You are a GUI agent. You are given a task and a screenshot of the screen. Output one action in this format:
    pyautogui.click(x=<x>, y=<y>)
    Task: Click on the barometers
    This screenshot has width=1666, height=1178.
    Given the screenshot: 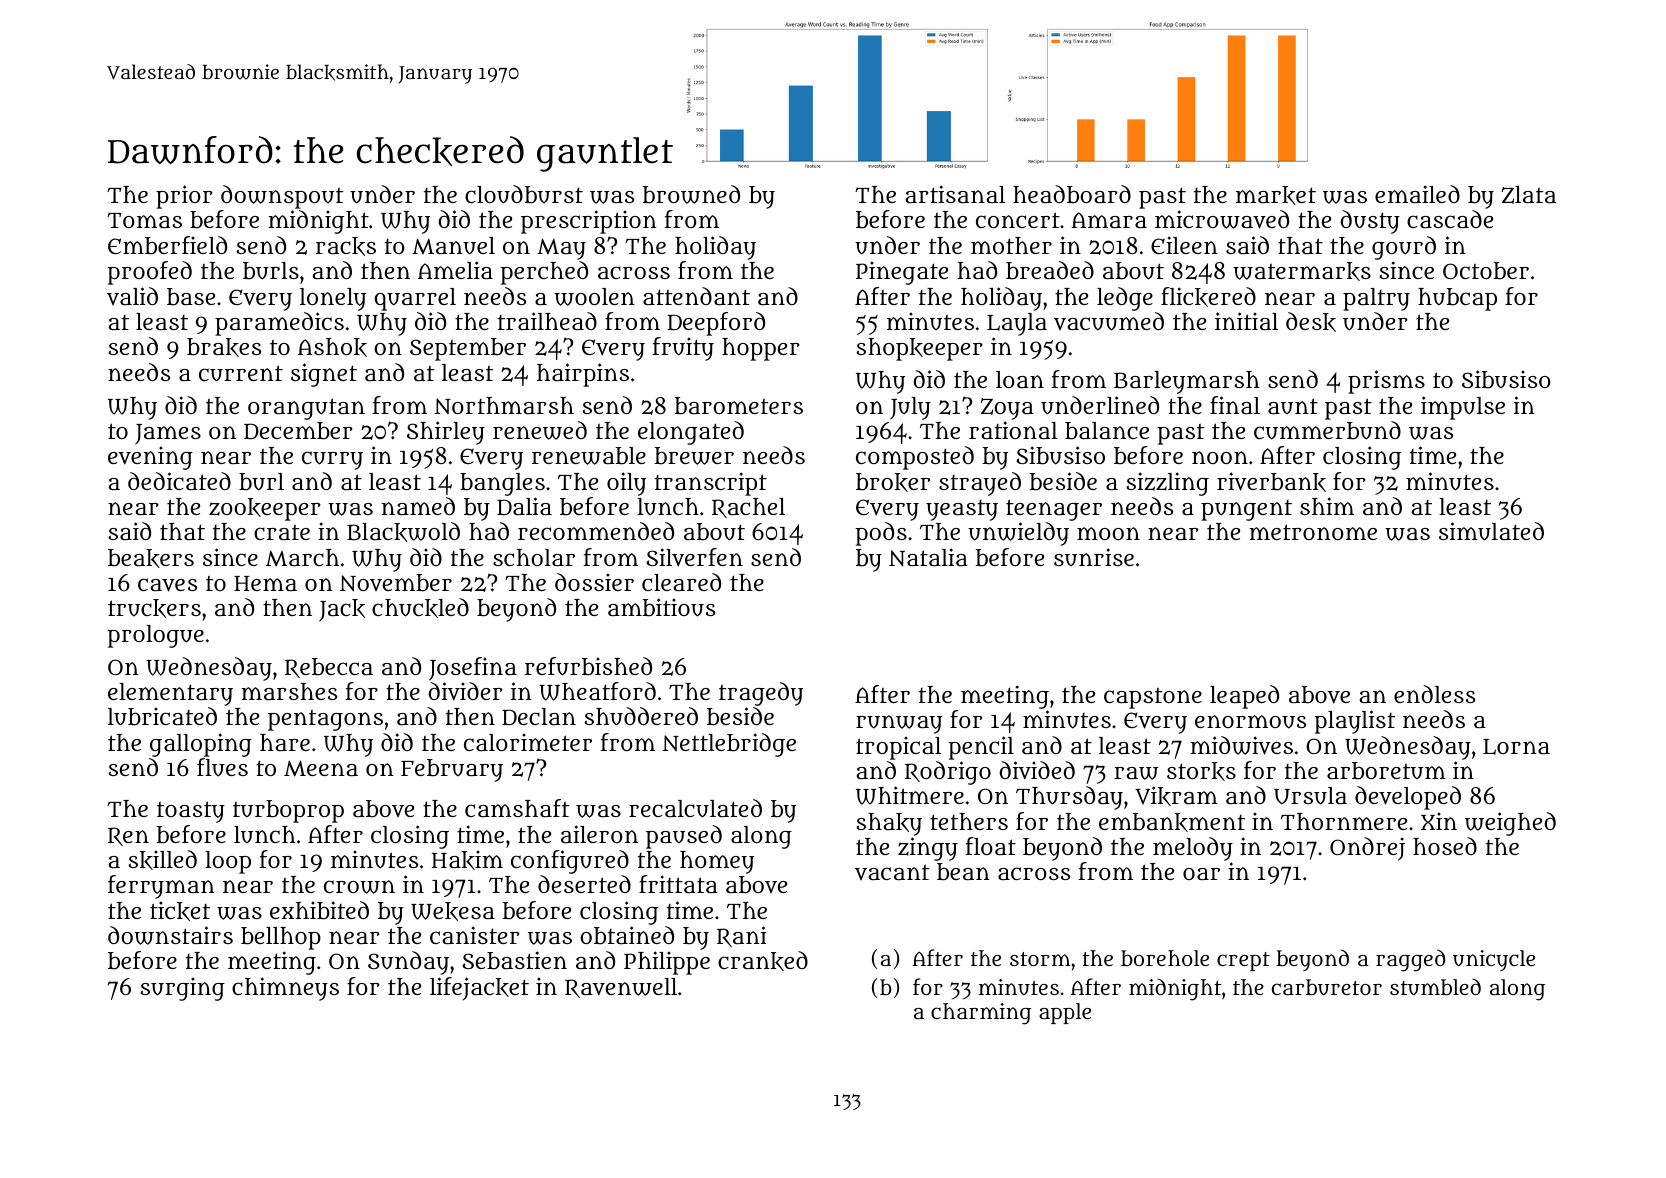 What is the action you would take?
    pyautogui.click(x=739, y=406)
